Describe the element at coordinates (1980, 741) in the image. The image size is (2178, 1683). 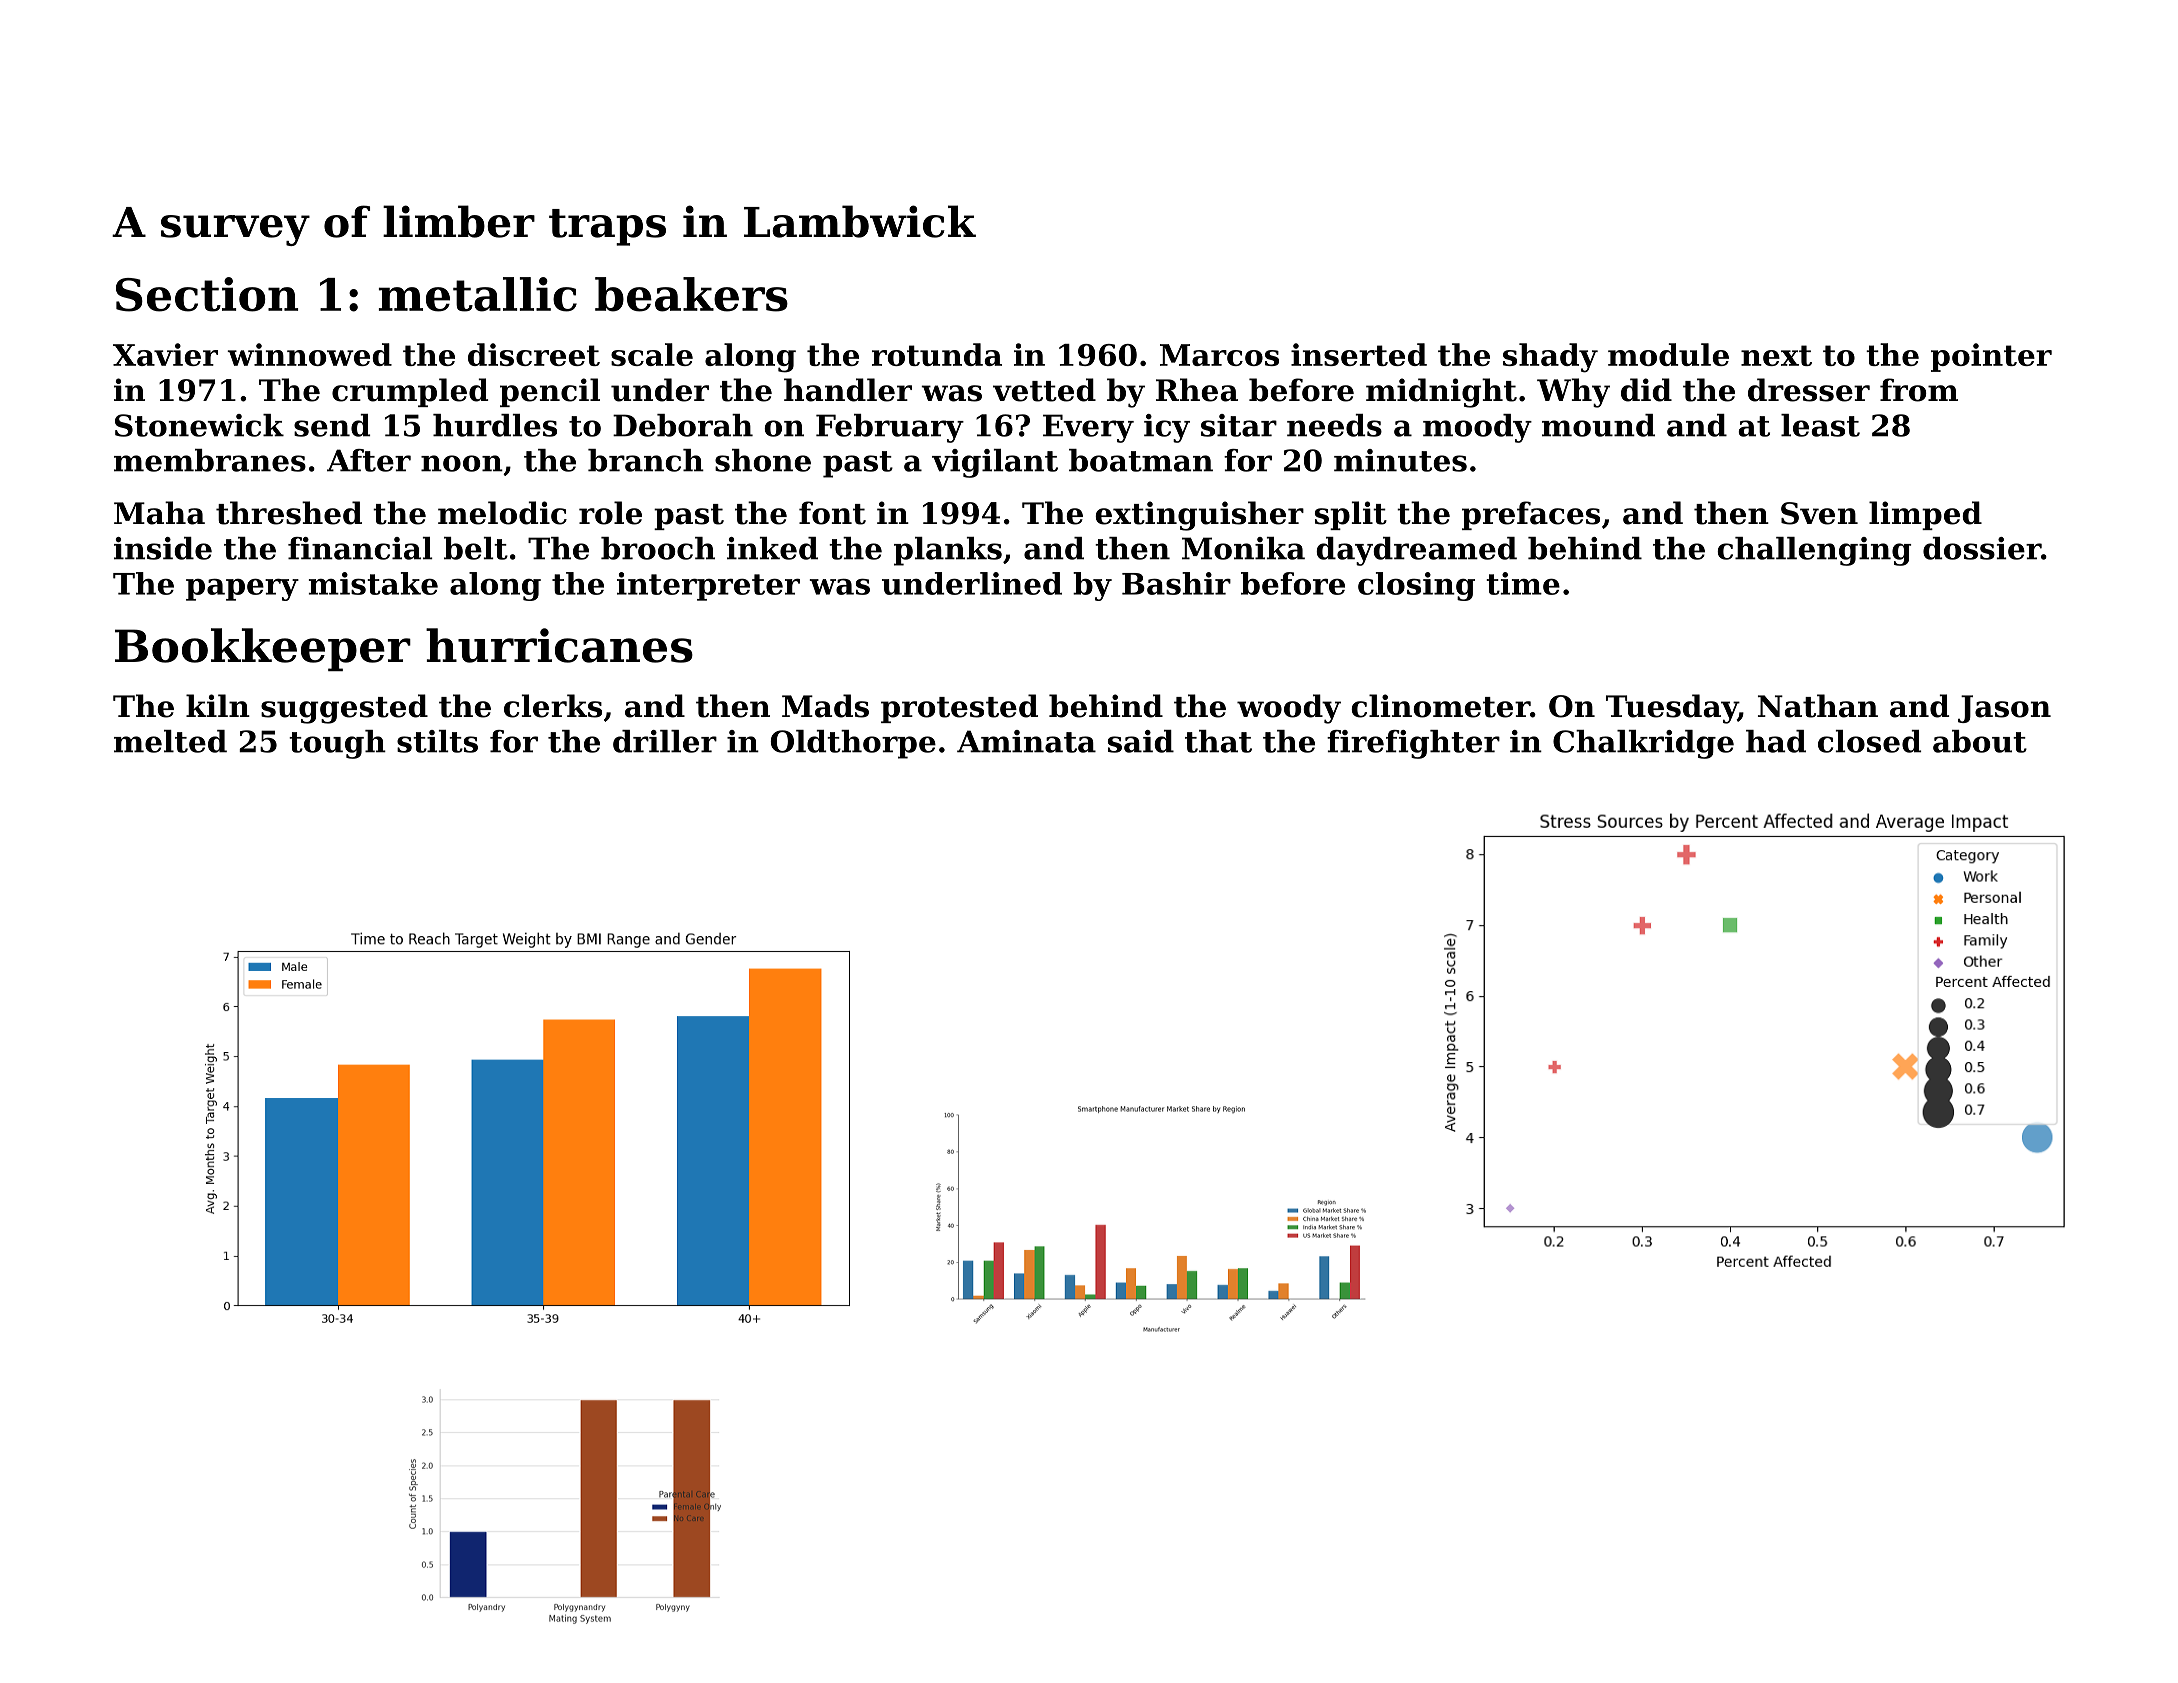
I see `about` at that location.
